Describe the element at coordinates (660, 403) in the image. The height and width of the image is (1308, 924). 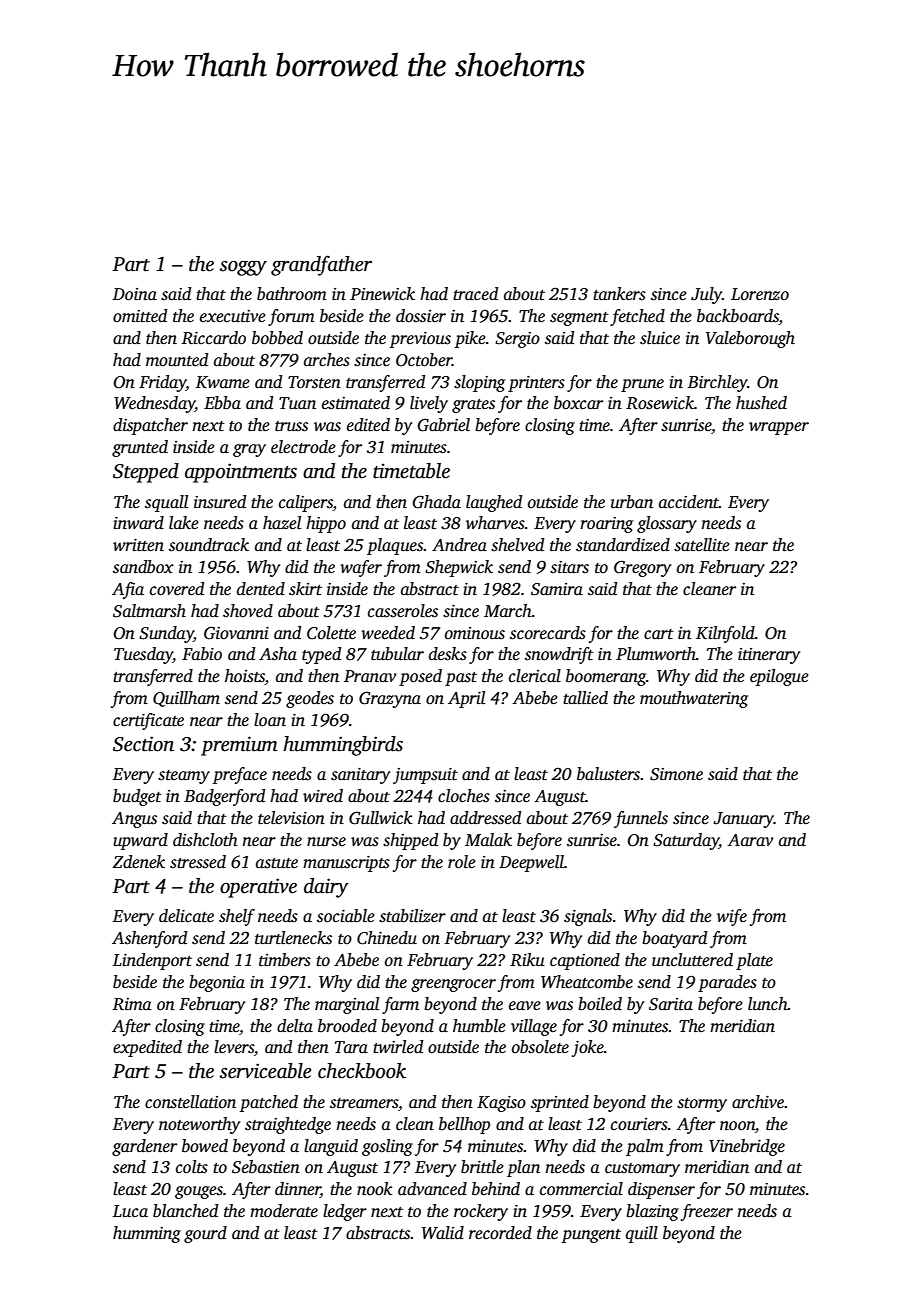
I see `Rosewick` at that location.
